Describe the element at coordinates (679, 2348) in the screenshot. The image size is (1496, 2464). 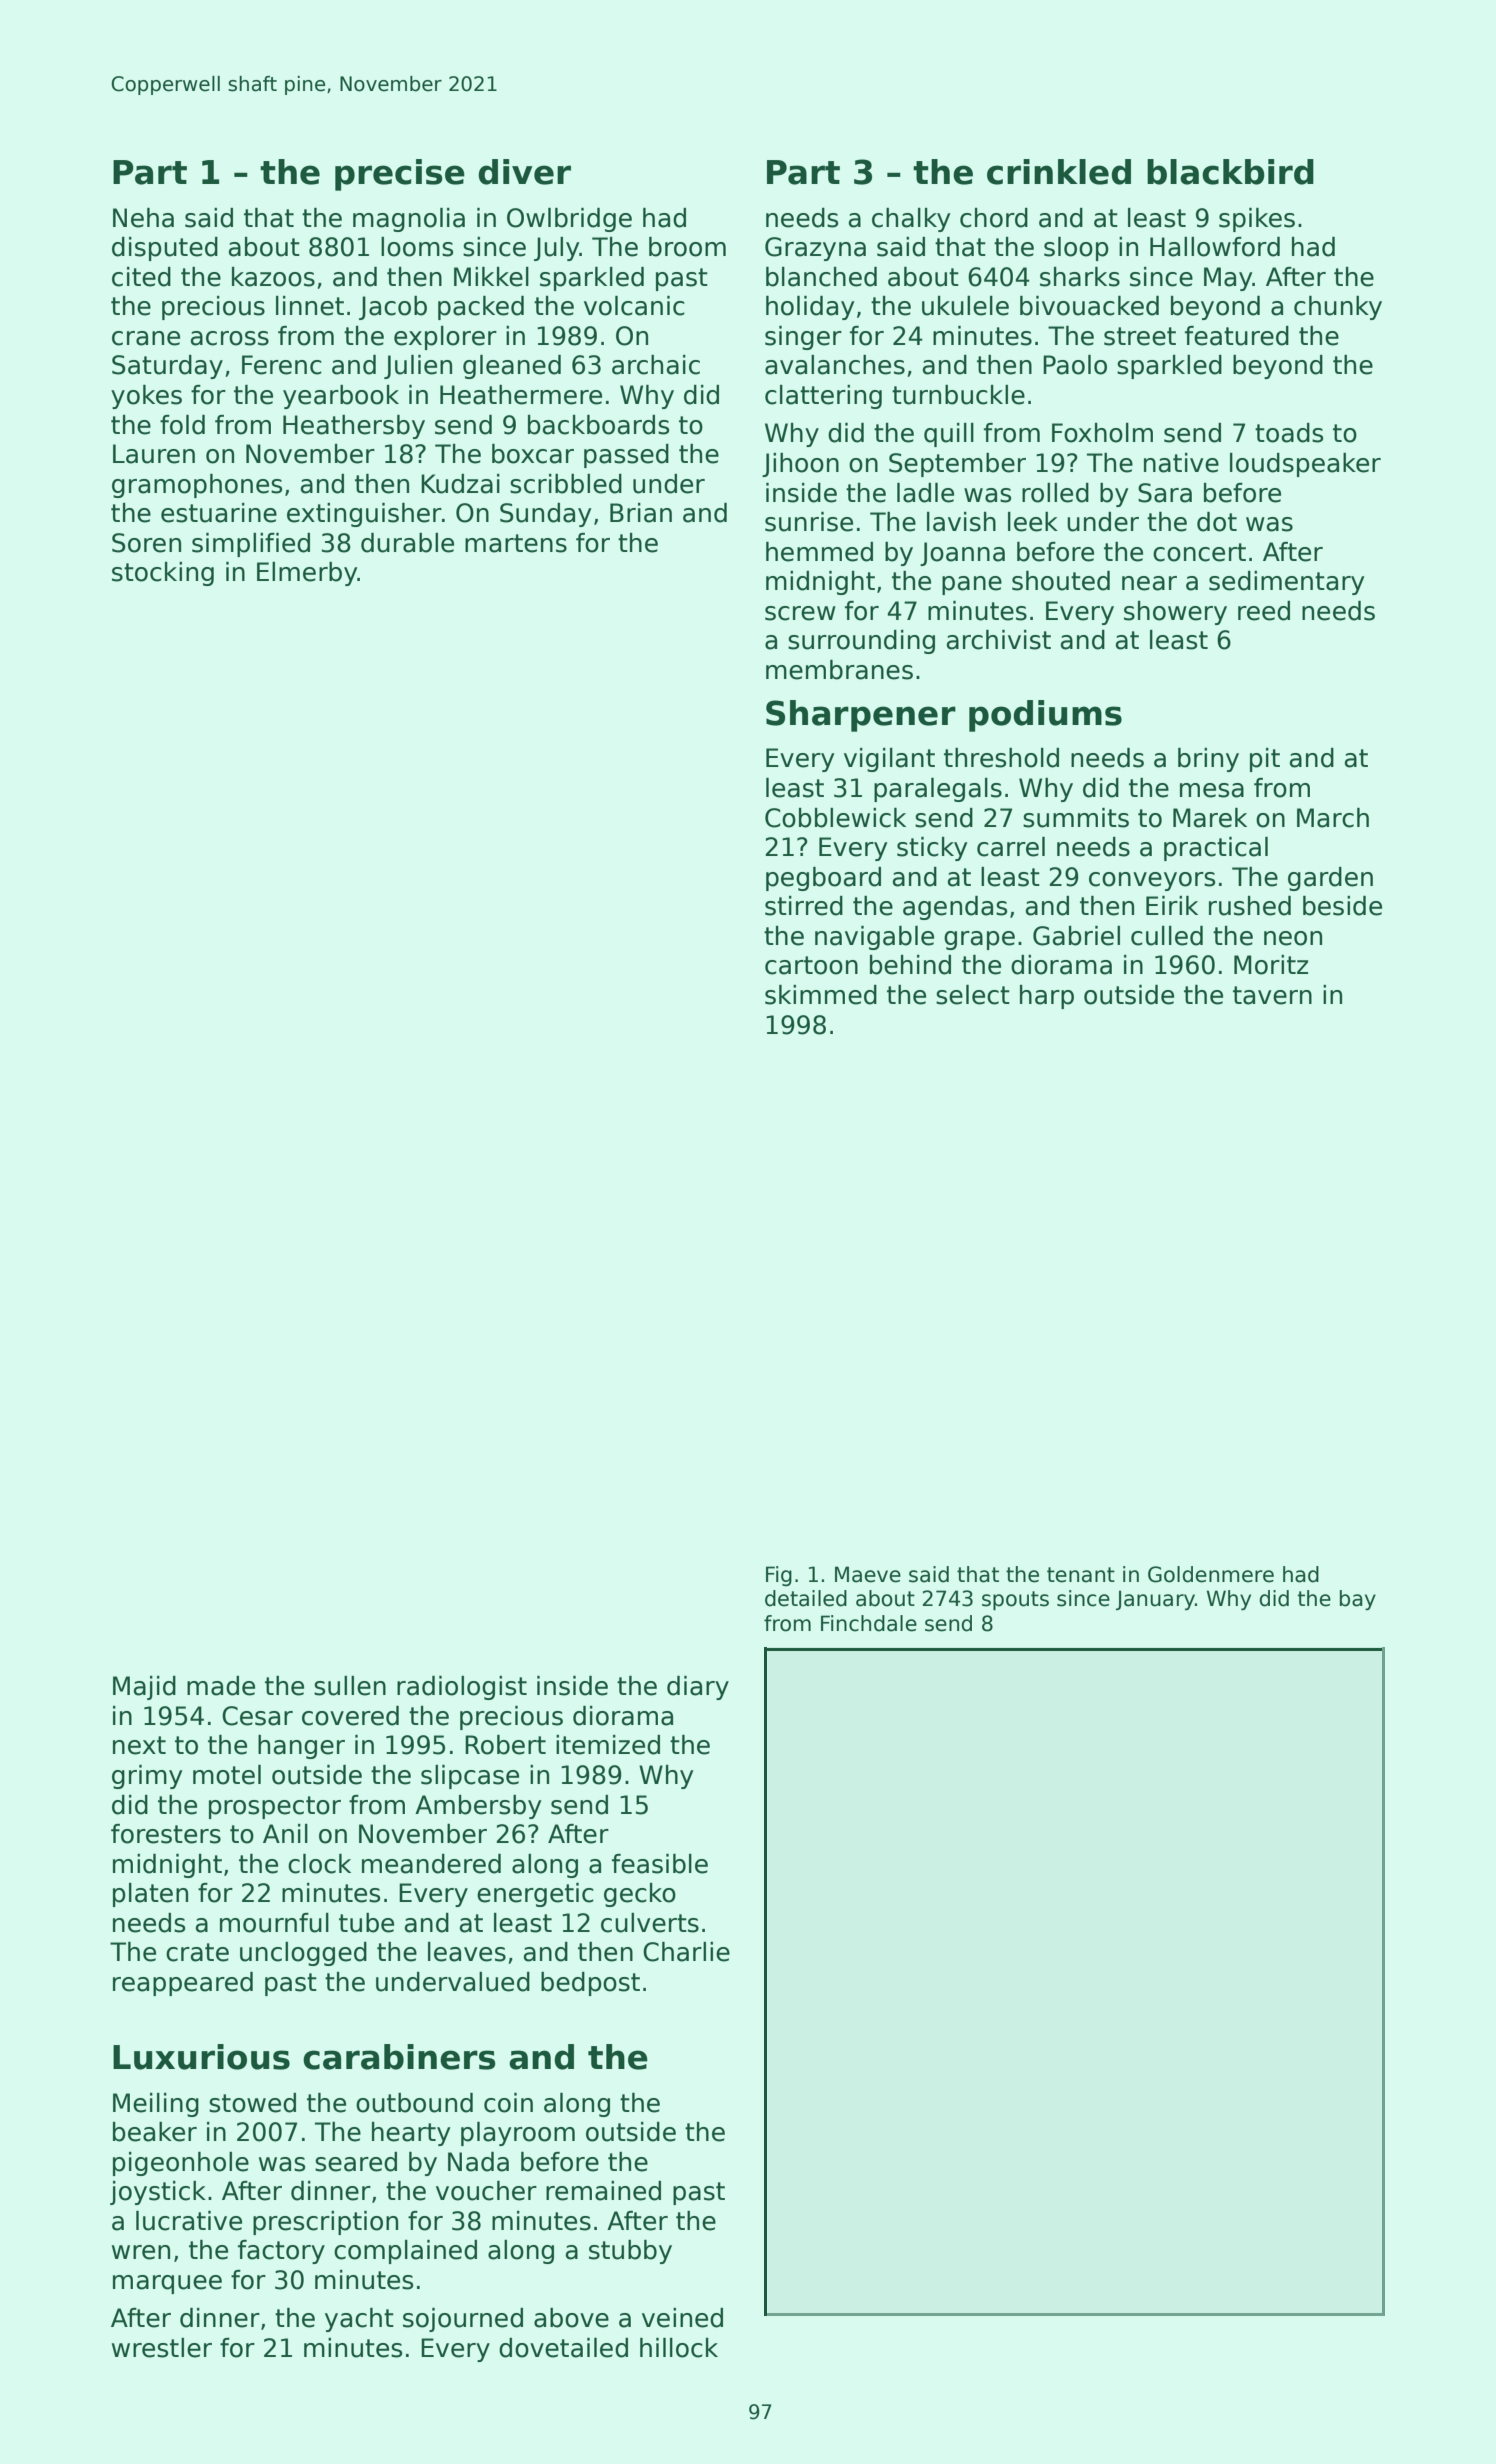
I see `hillock` at that location.
